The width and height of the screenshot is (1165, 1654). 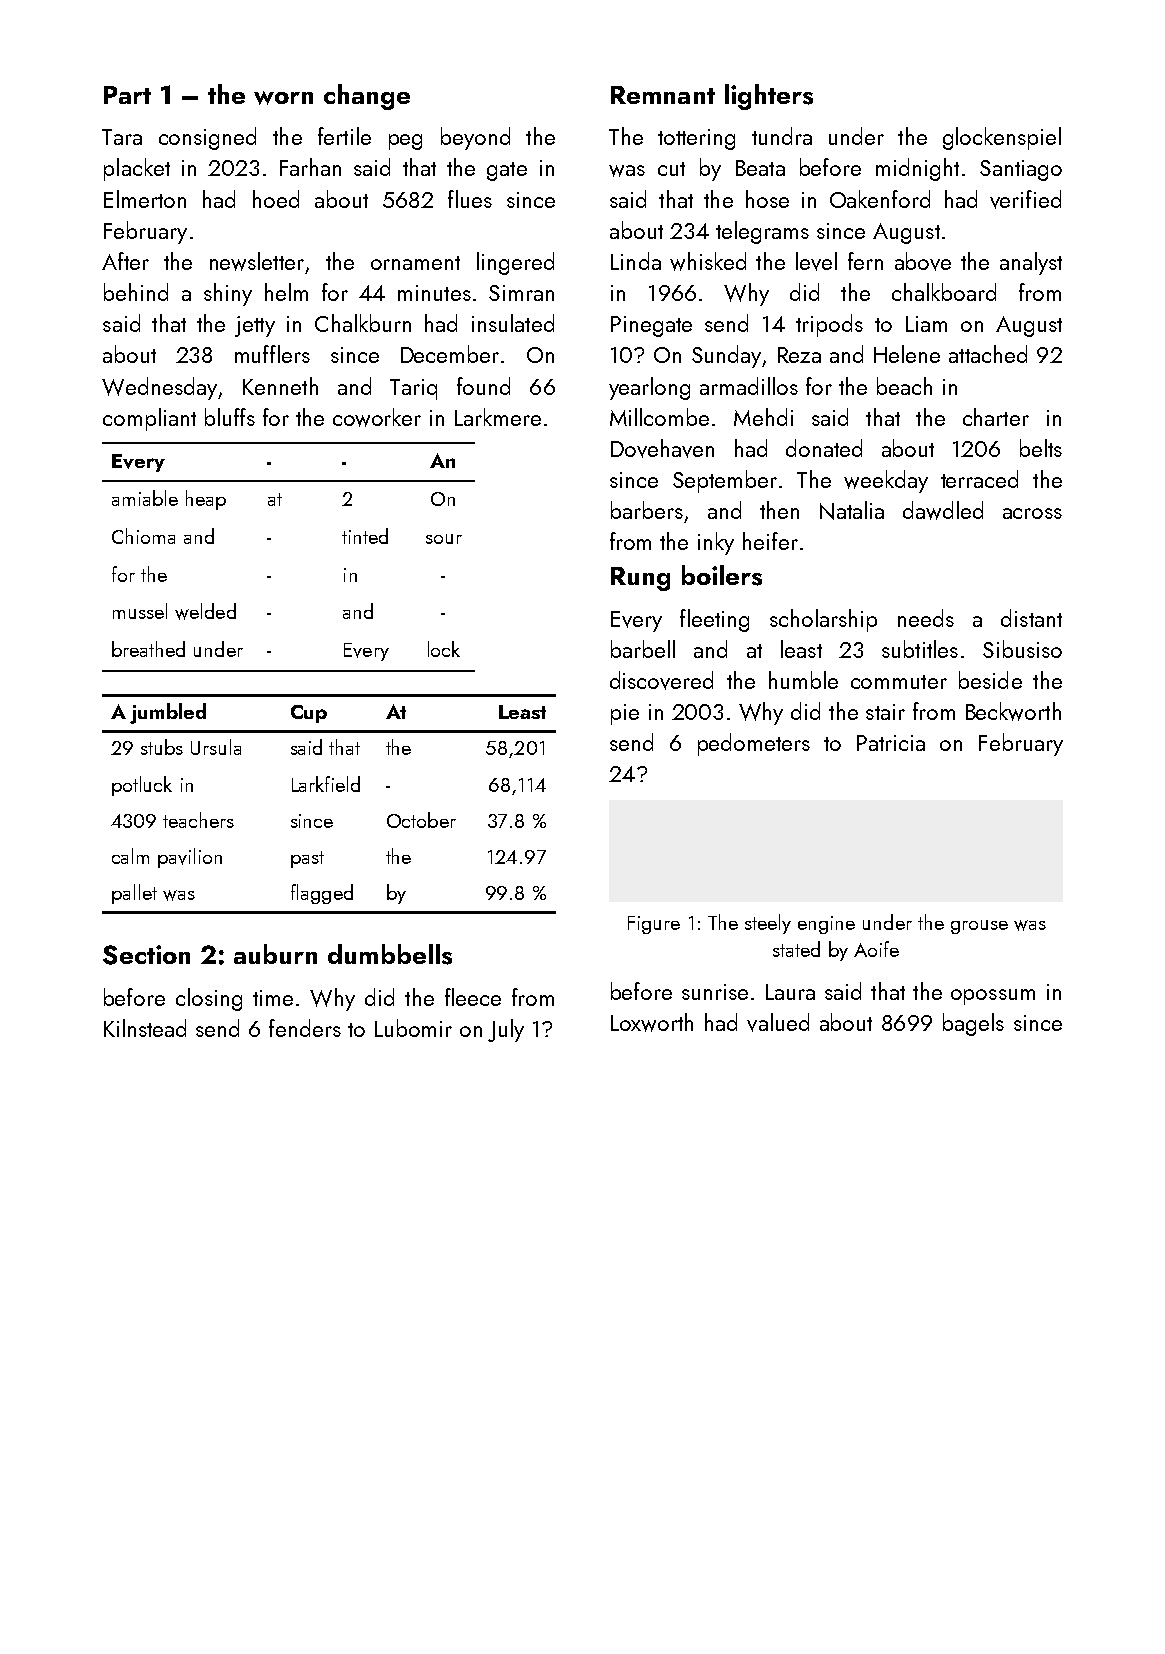 What do you see at coordinates (993, 997) in the screenshot?
I see `opossum` at bounding box center [993, 997].
